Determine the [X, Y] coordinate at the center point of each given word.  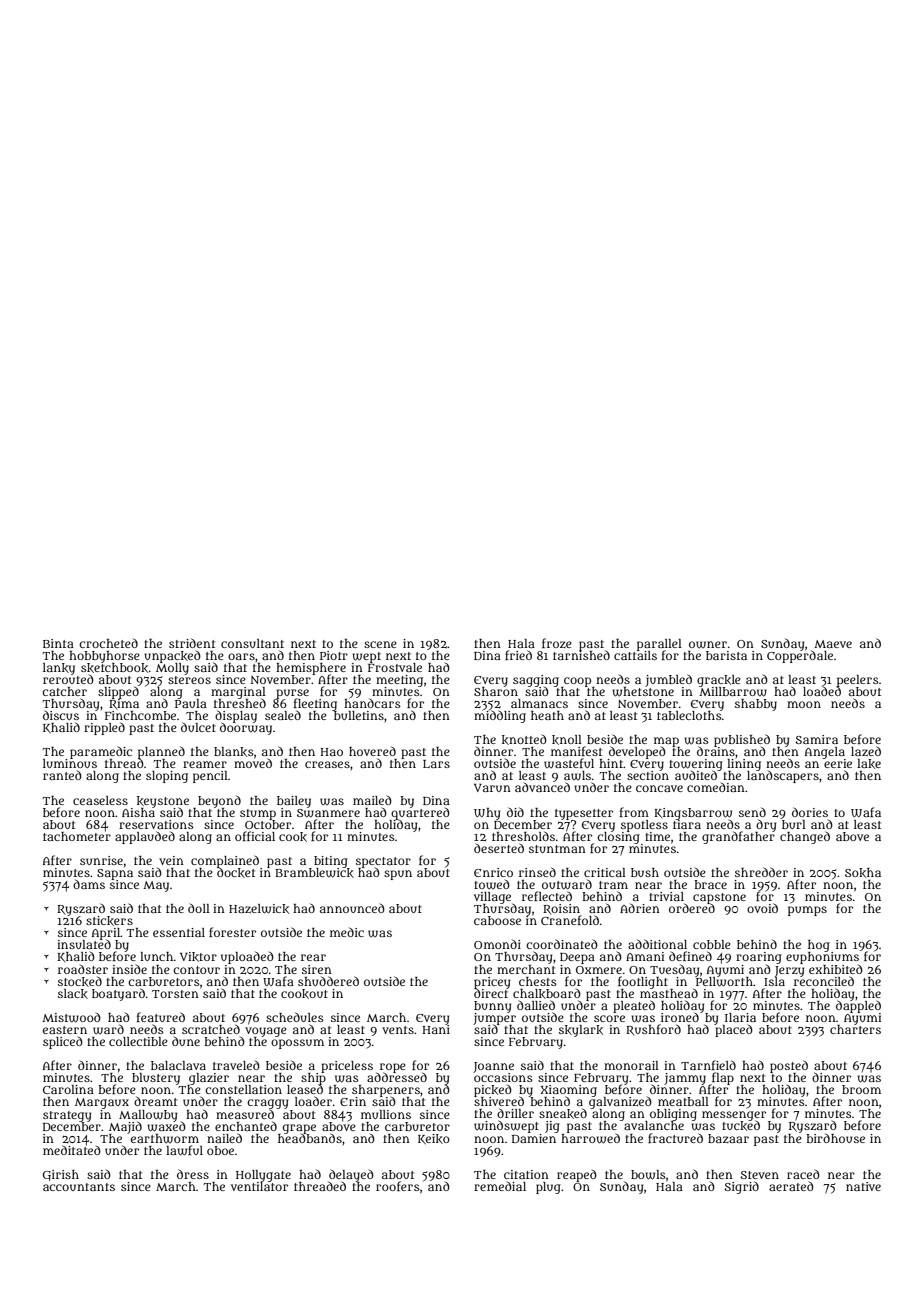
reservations [156, 824]
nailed [224, 1138]
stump [258, 814]
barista [726, 655]
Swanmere [328, 813]
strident [192, 643]
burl [794, 824]
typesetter [584, 814]
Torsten [175, 994]
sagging [536, 681]
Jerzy [789, 971]
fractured [675, 1138]
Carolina [68, 1089]
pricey [492, 982]
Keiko [434, 1139]
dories [810, 812]
